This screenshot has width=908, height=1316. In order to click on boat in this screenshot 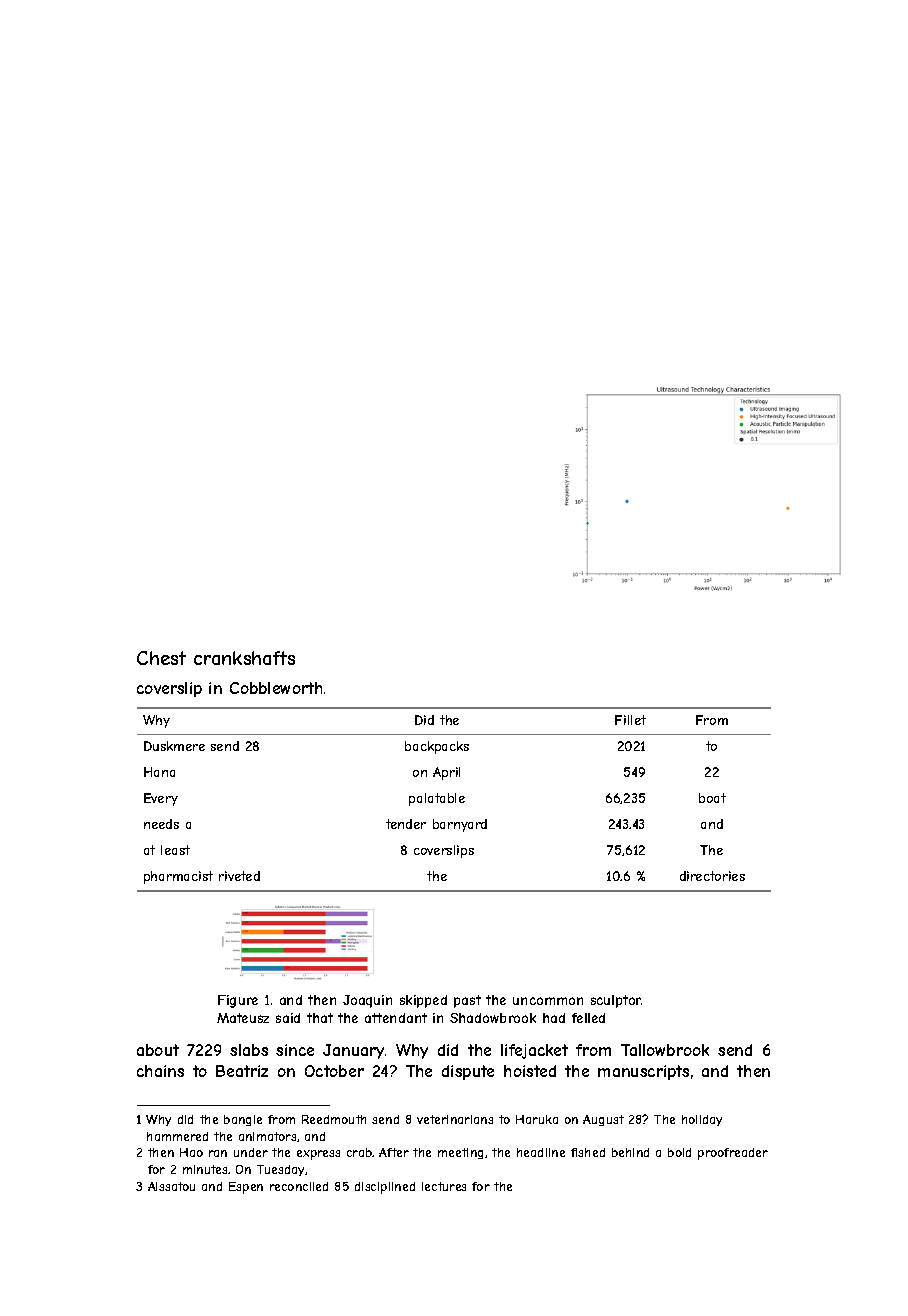, I will do `click(712, 798)`.
